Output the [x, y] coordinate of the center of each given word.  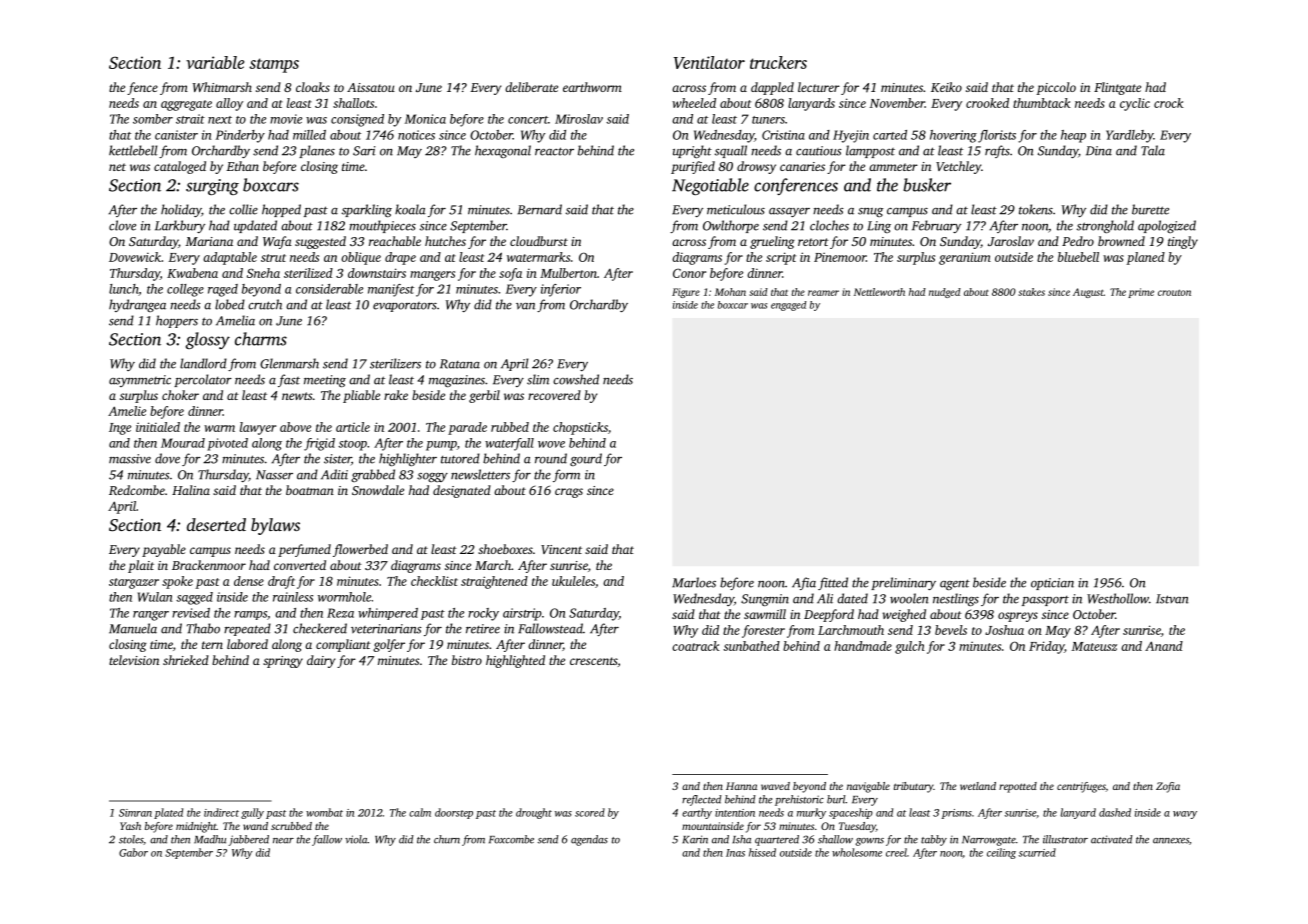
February [936, 226]
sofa [510, 274]
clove [122, 225]
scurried [1037, 852]
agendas [589, 840]
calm [420, 812]
